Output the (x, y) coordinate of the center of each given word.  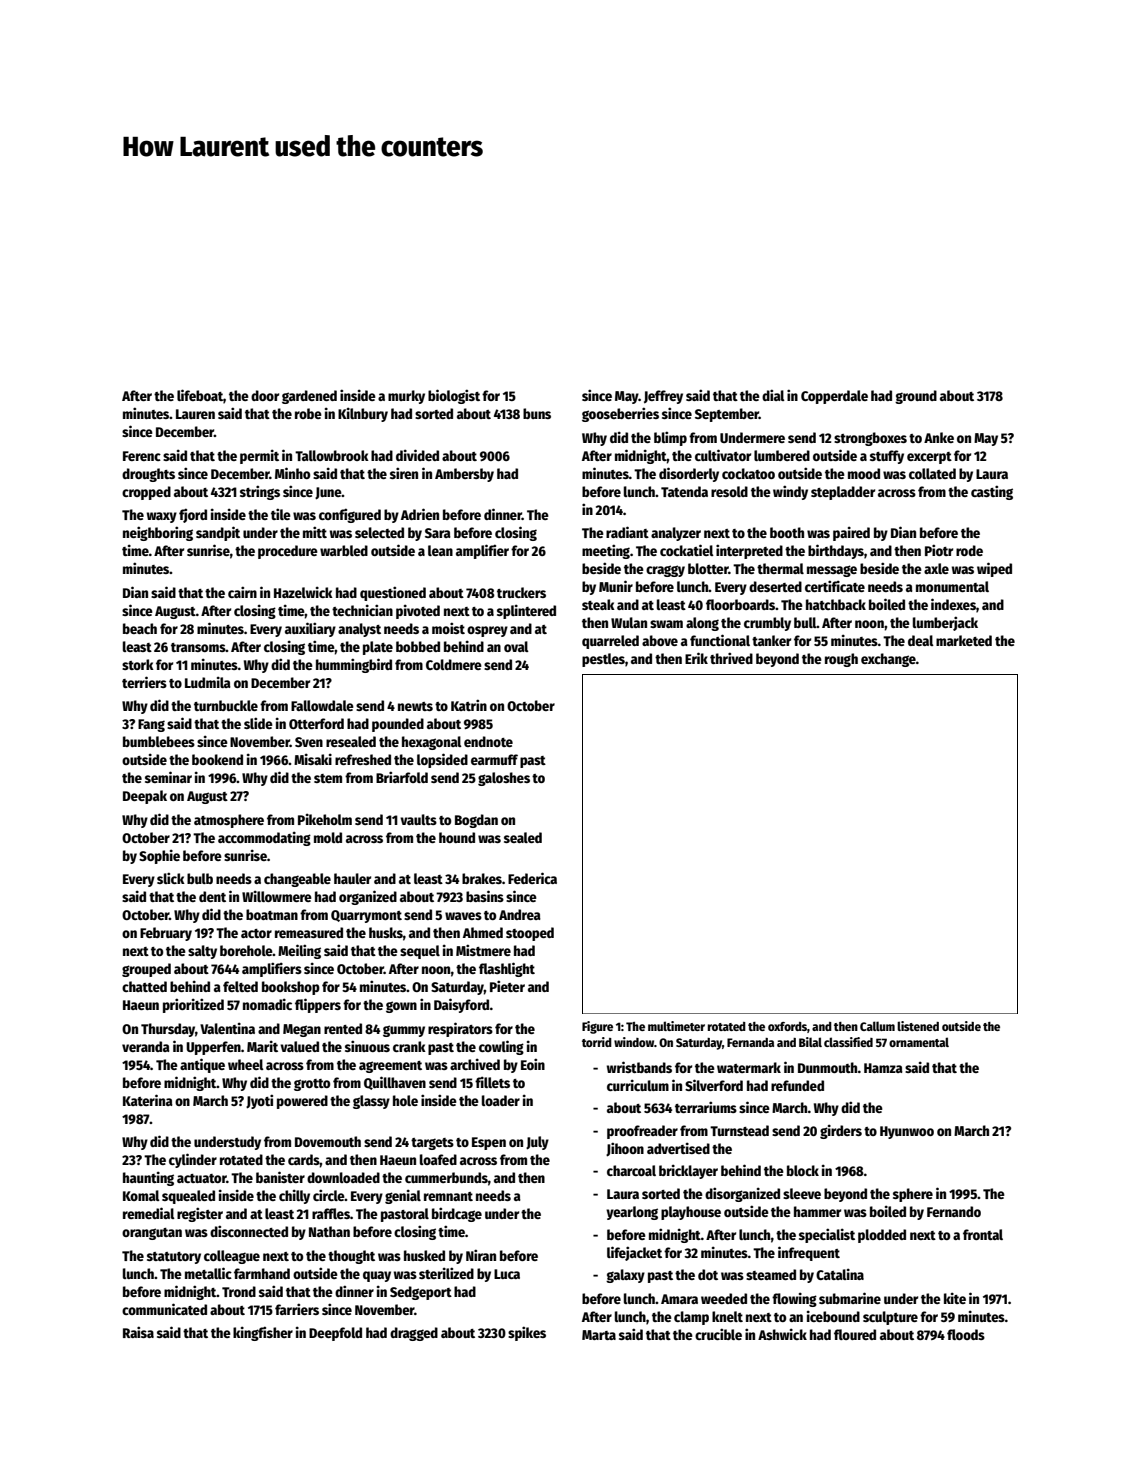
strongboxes (870, 439)
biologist (454, 396)
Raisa (138, 1332)
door (265, 395)
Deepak (145, 797)
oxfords (787, 1026)
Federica (532, 878)
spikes (527, 1333)
